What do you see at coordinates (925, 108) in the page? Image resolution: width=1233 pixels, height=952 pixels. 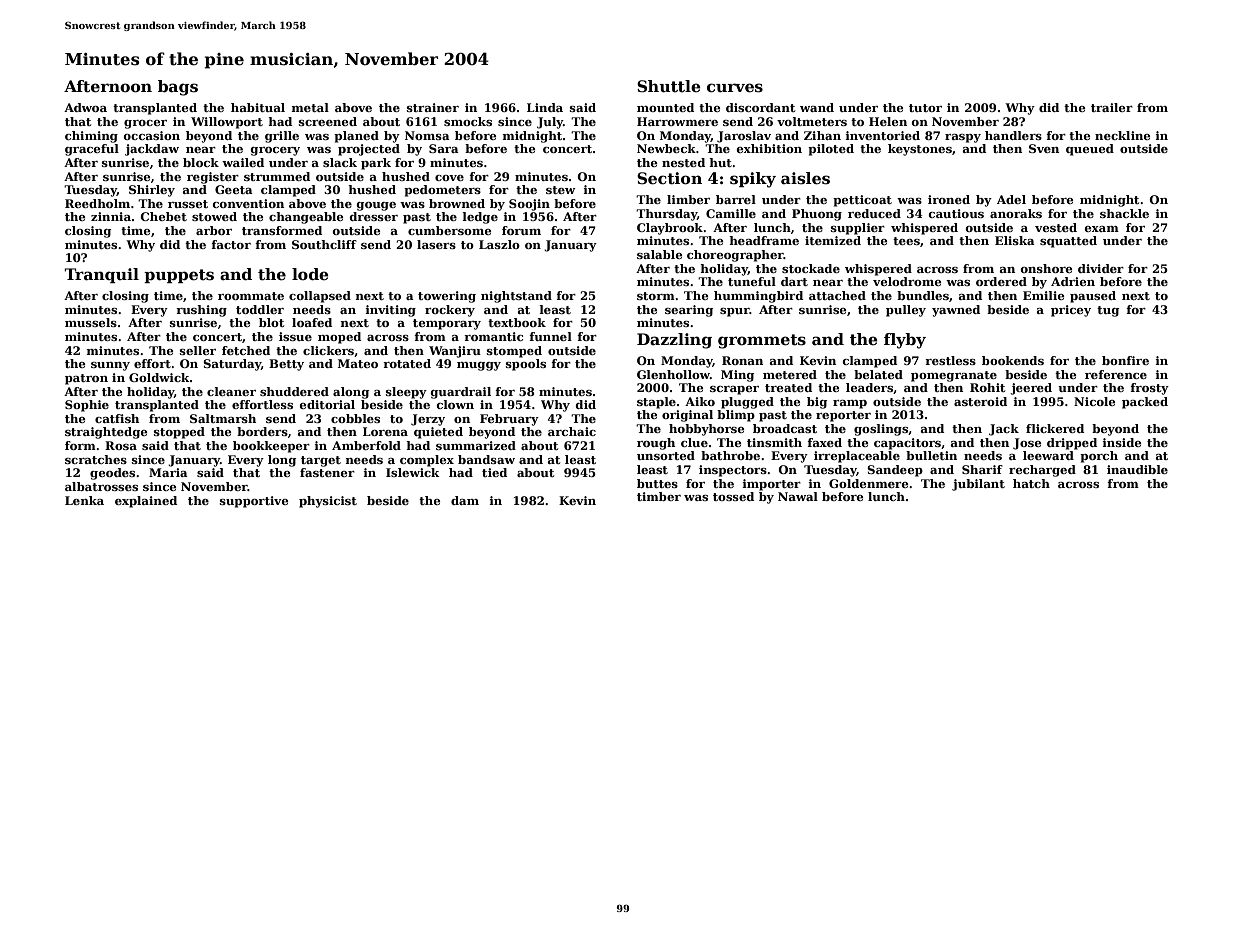 I see `tutor` at bounding box center [925, 108].
